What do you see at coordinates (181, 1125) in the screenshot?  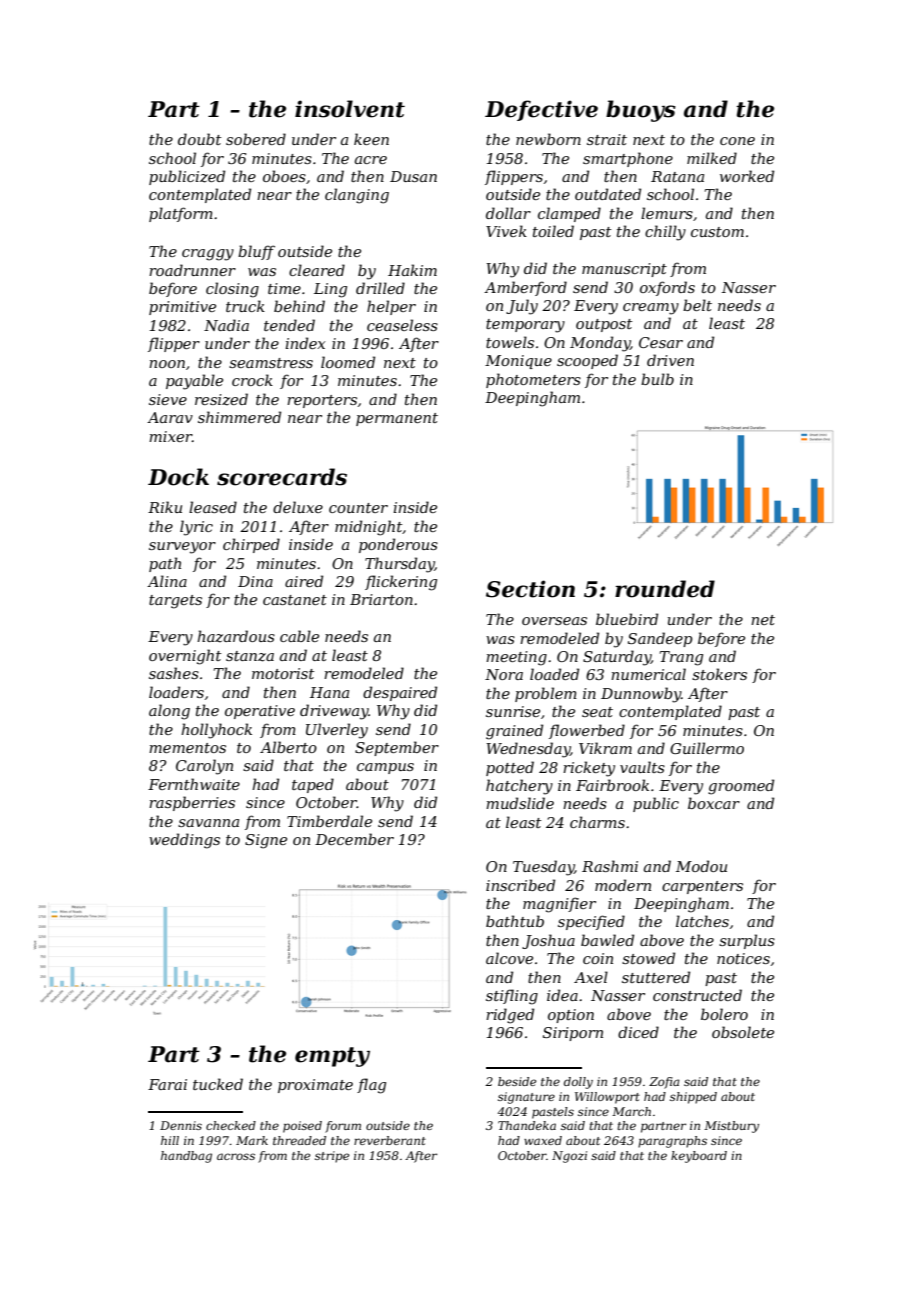 I see `Dennis` at bounding box center [181, 1125].
